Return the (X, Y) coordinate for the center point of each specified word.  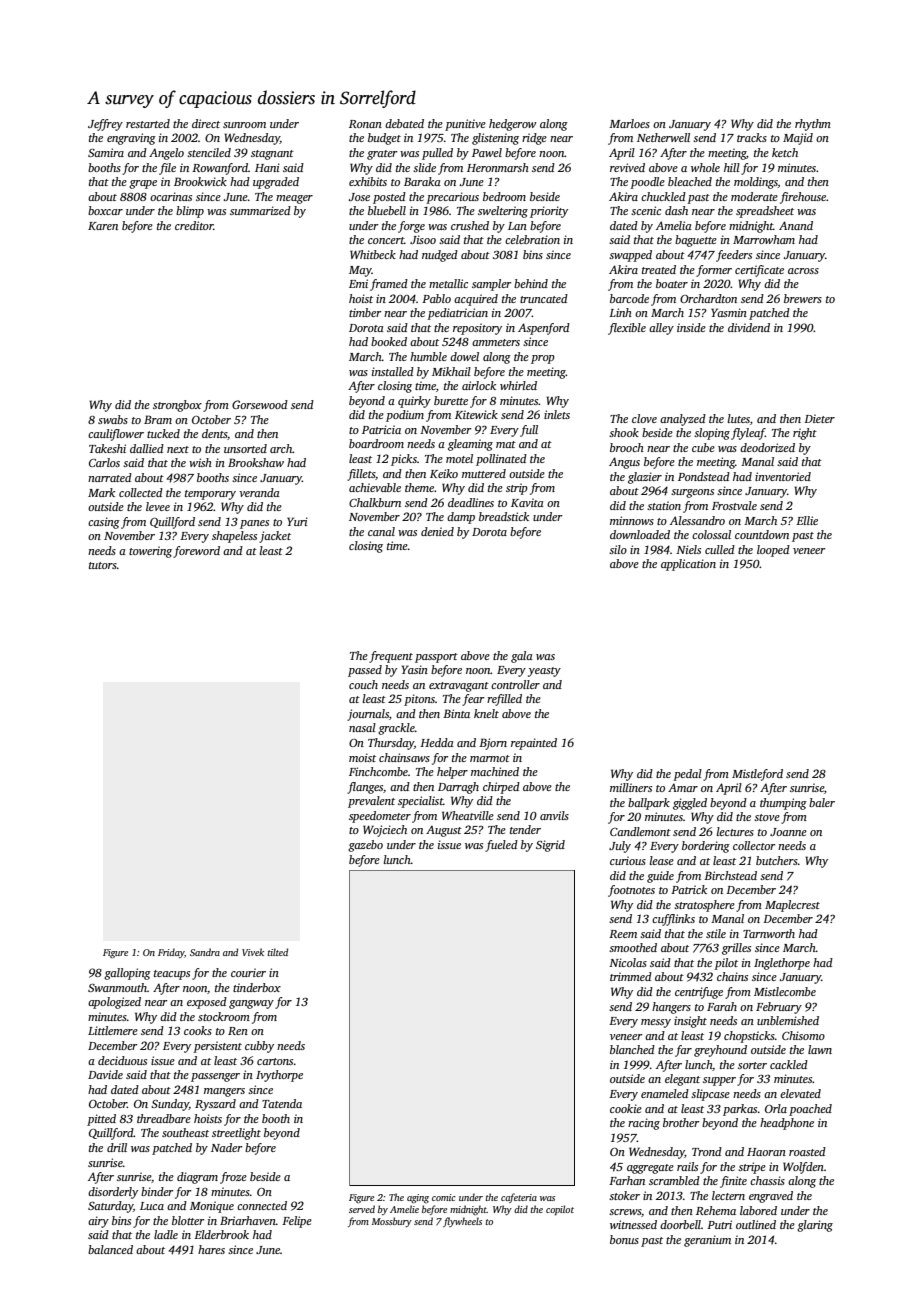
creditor (194, 225)
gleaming (470, 445)
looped (773, 551)
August (444, 831)
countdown (762, 534)
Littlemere (113, 1030)
